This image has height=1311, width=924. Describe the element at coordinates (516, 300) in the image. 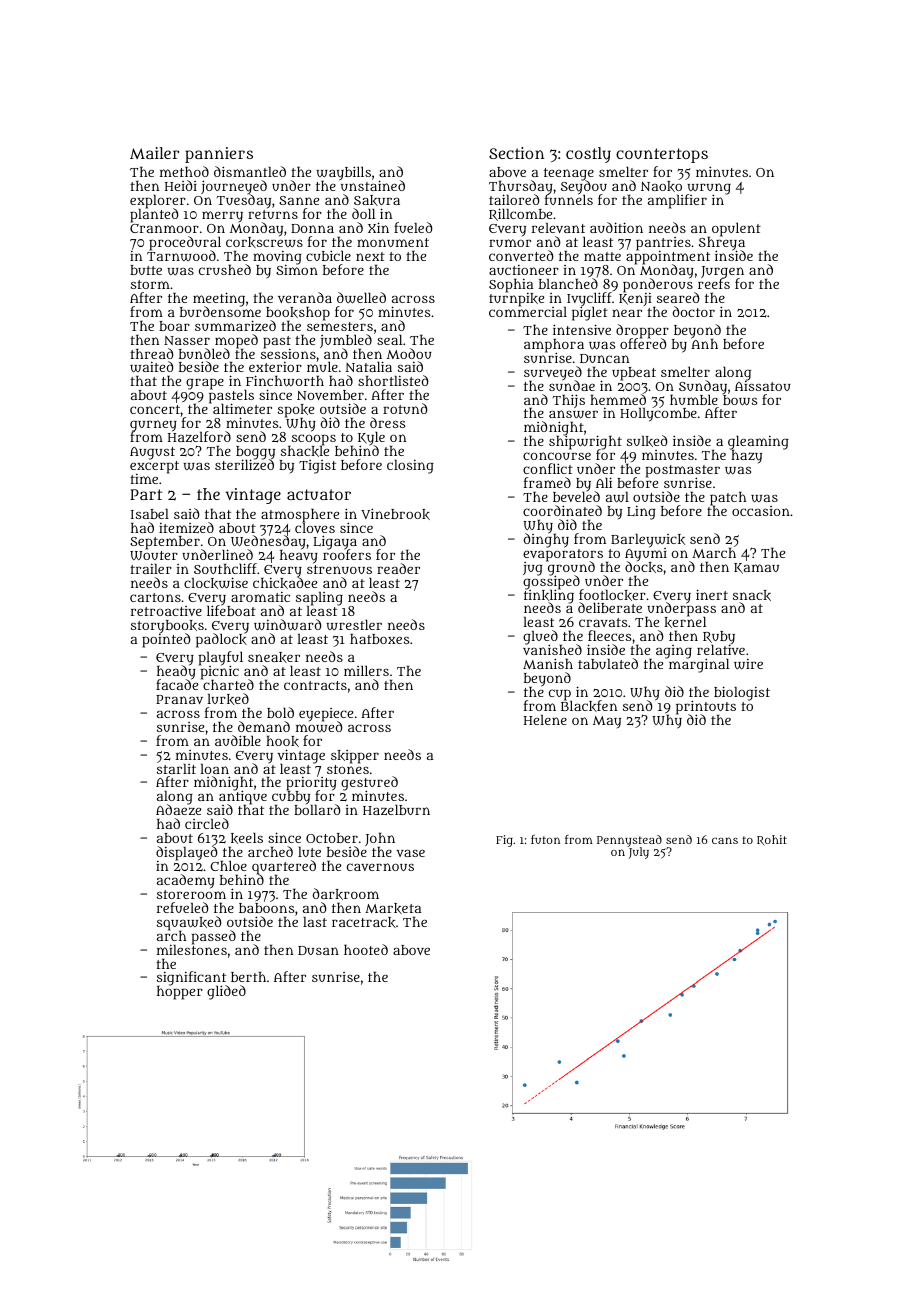

I see `turnpike` at that location.
